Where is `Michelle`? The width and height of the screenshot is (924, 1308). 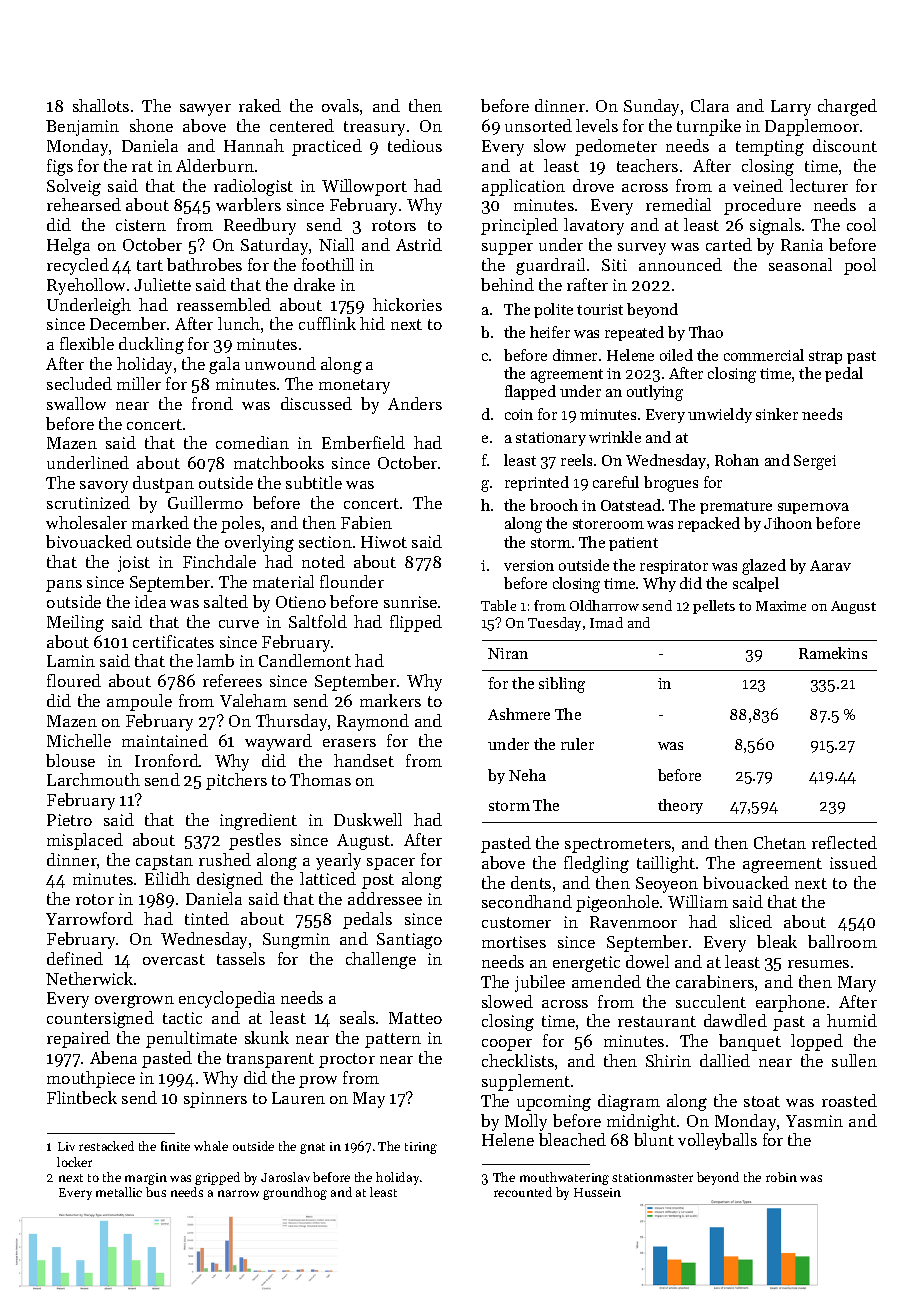 Michelle is located at coordinates (79, 740).
